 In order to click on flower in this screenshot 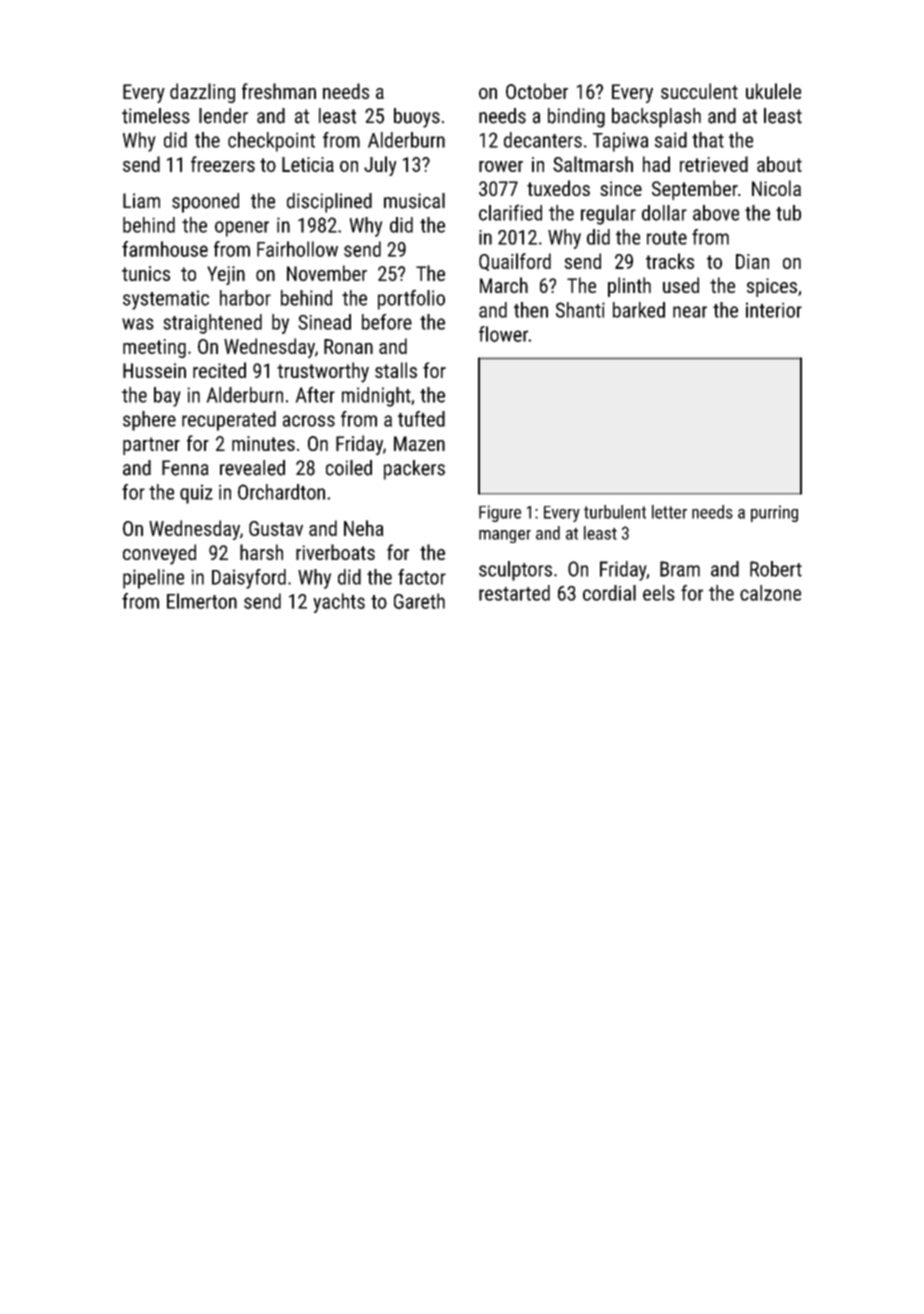, I will do `click(503, 334)`.
